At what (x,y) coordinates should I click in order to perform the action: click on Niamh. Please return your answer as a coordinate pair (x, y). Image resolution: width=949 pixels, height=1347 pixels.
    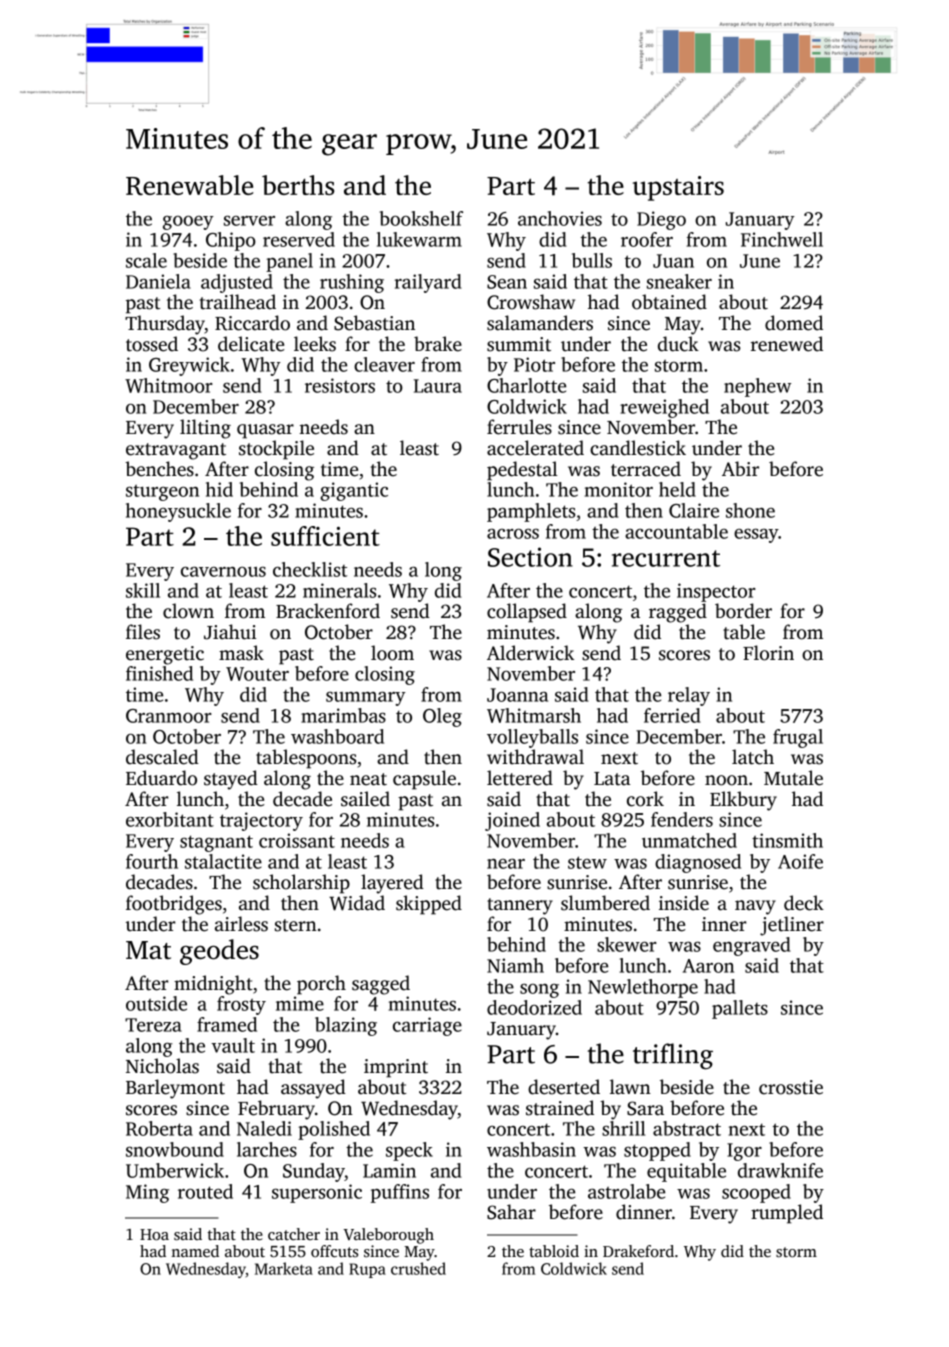
    Looking at the image, I should click on (515, 965).
